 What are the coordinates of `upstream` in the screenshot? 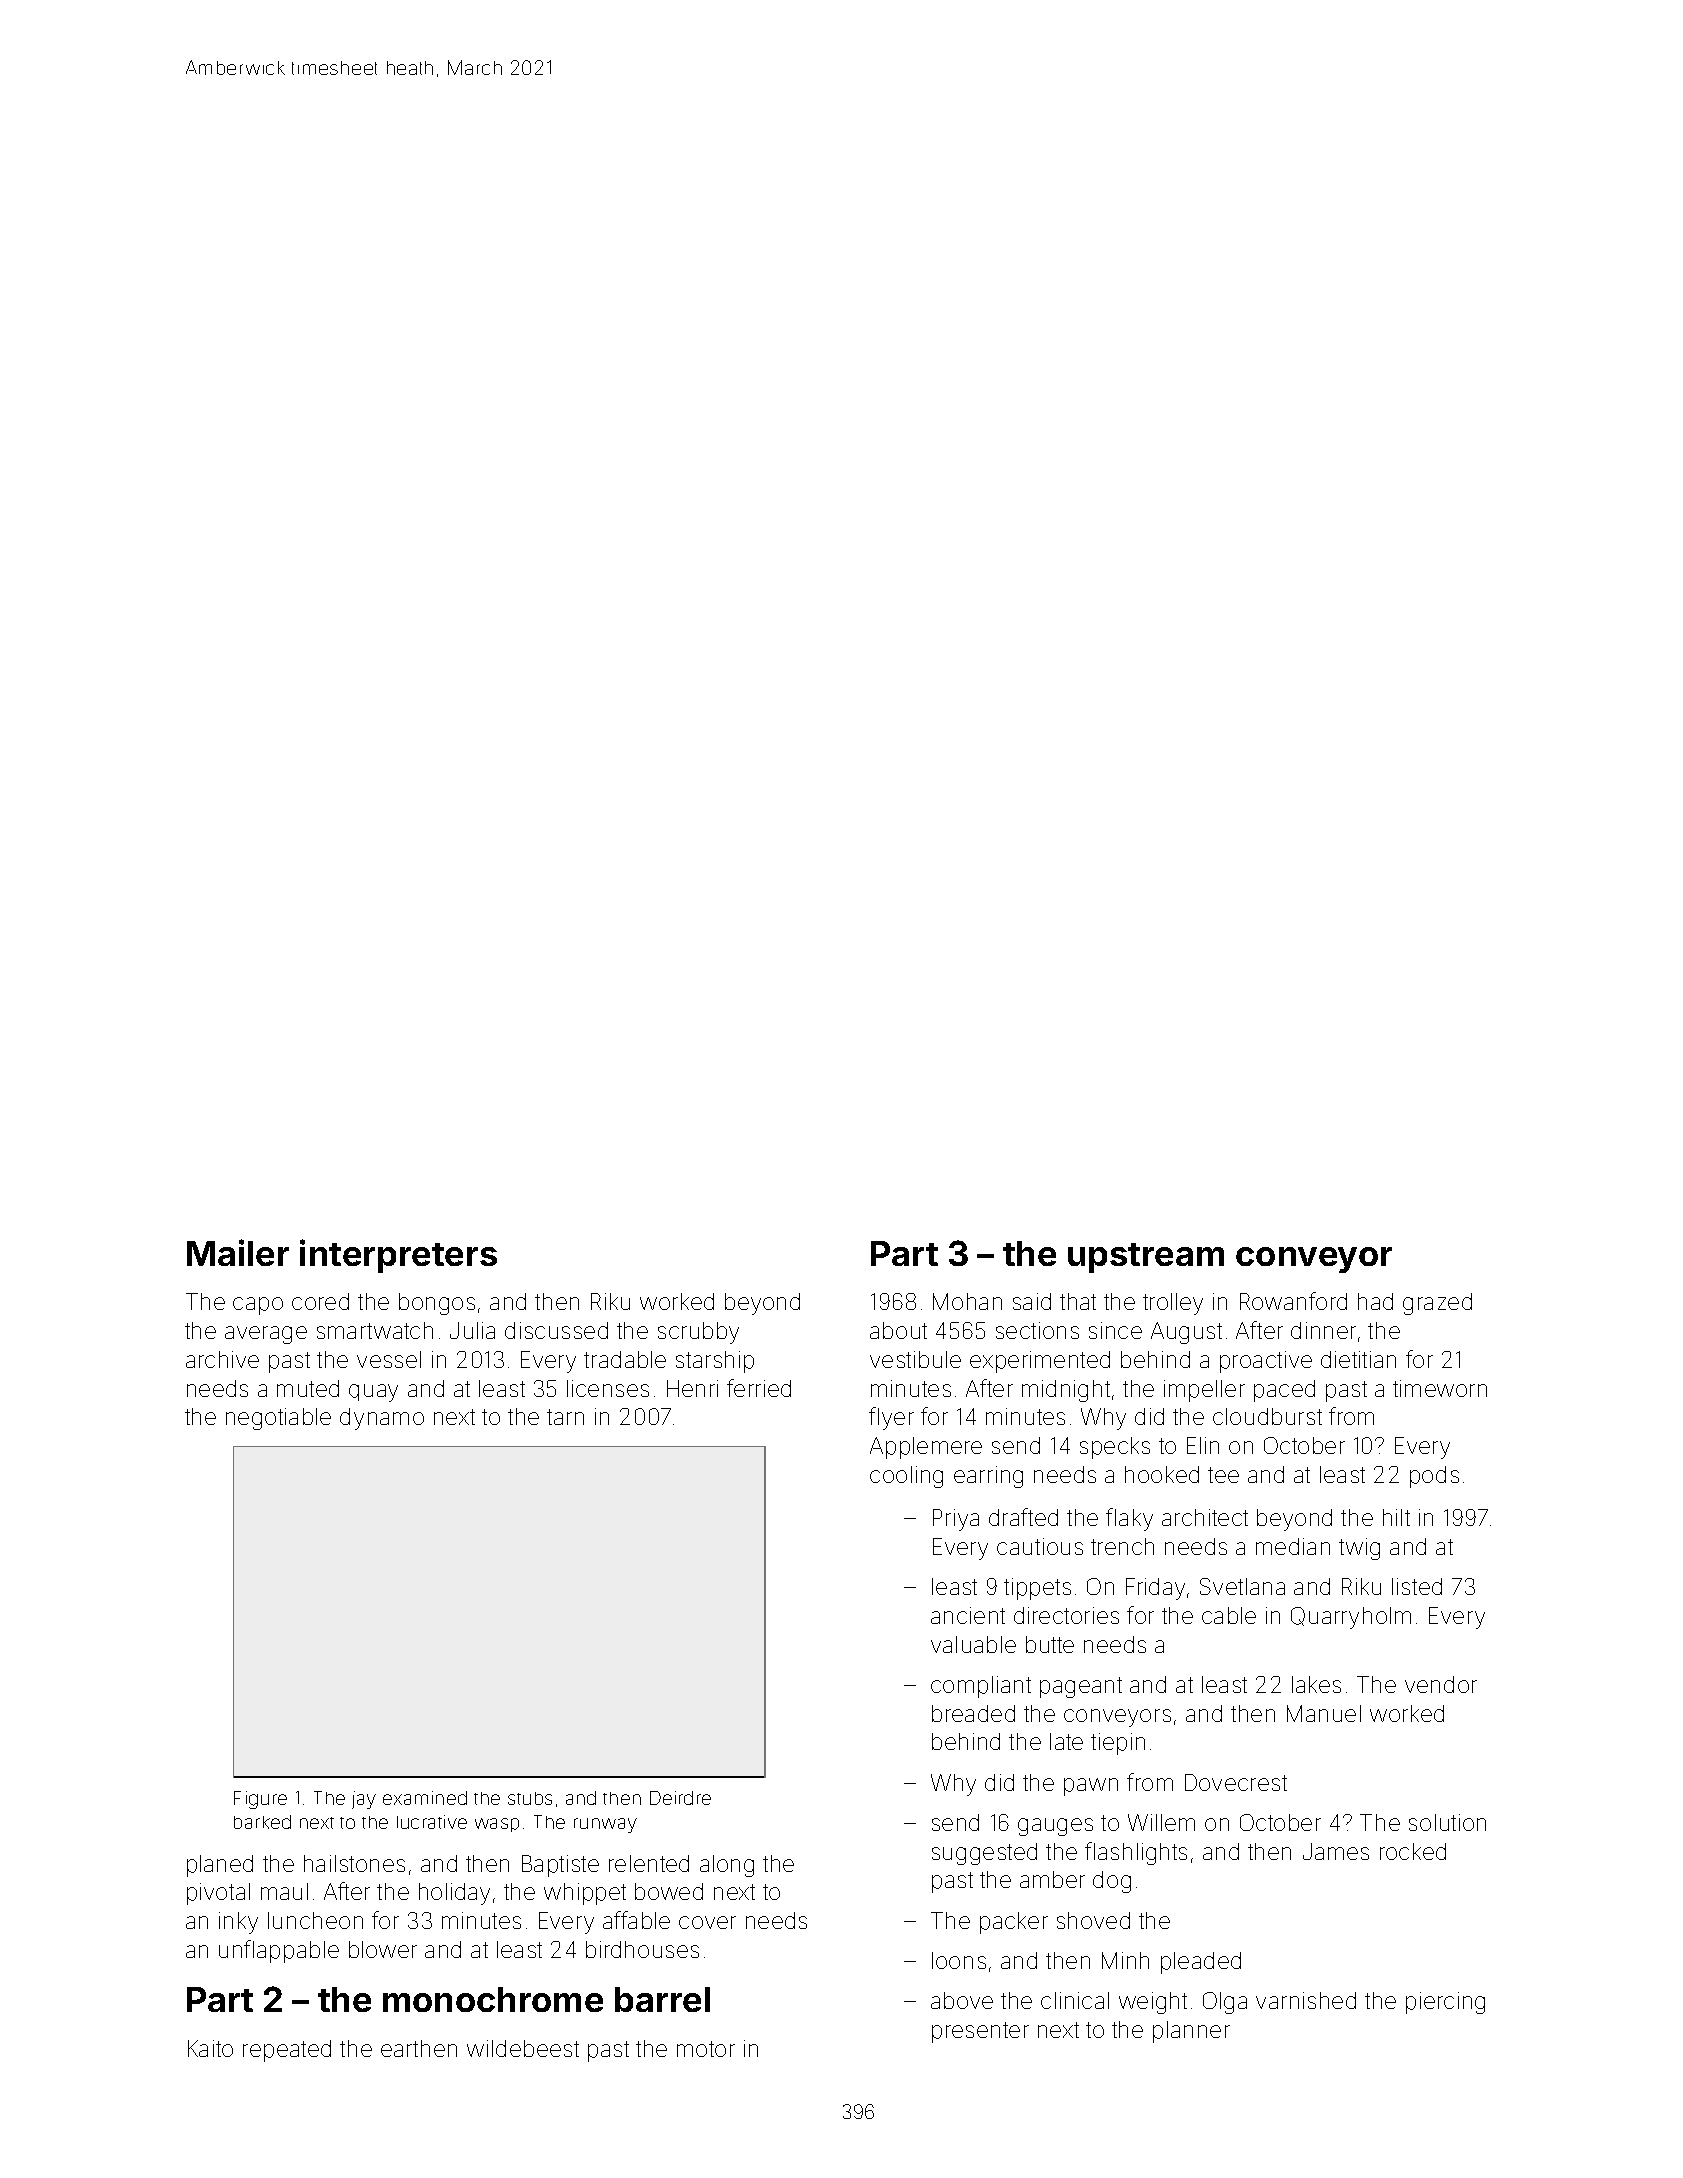 It's located at (1146, 1258).
